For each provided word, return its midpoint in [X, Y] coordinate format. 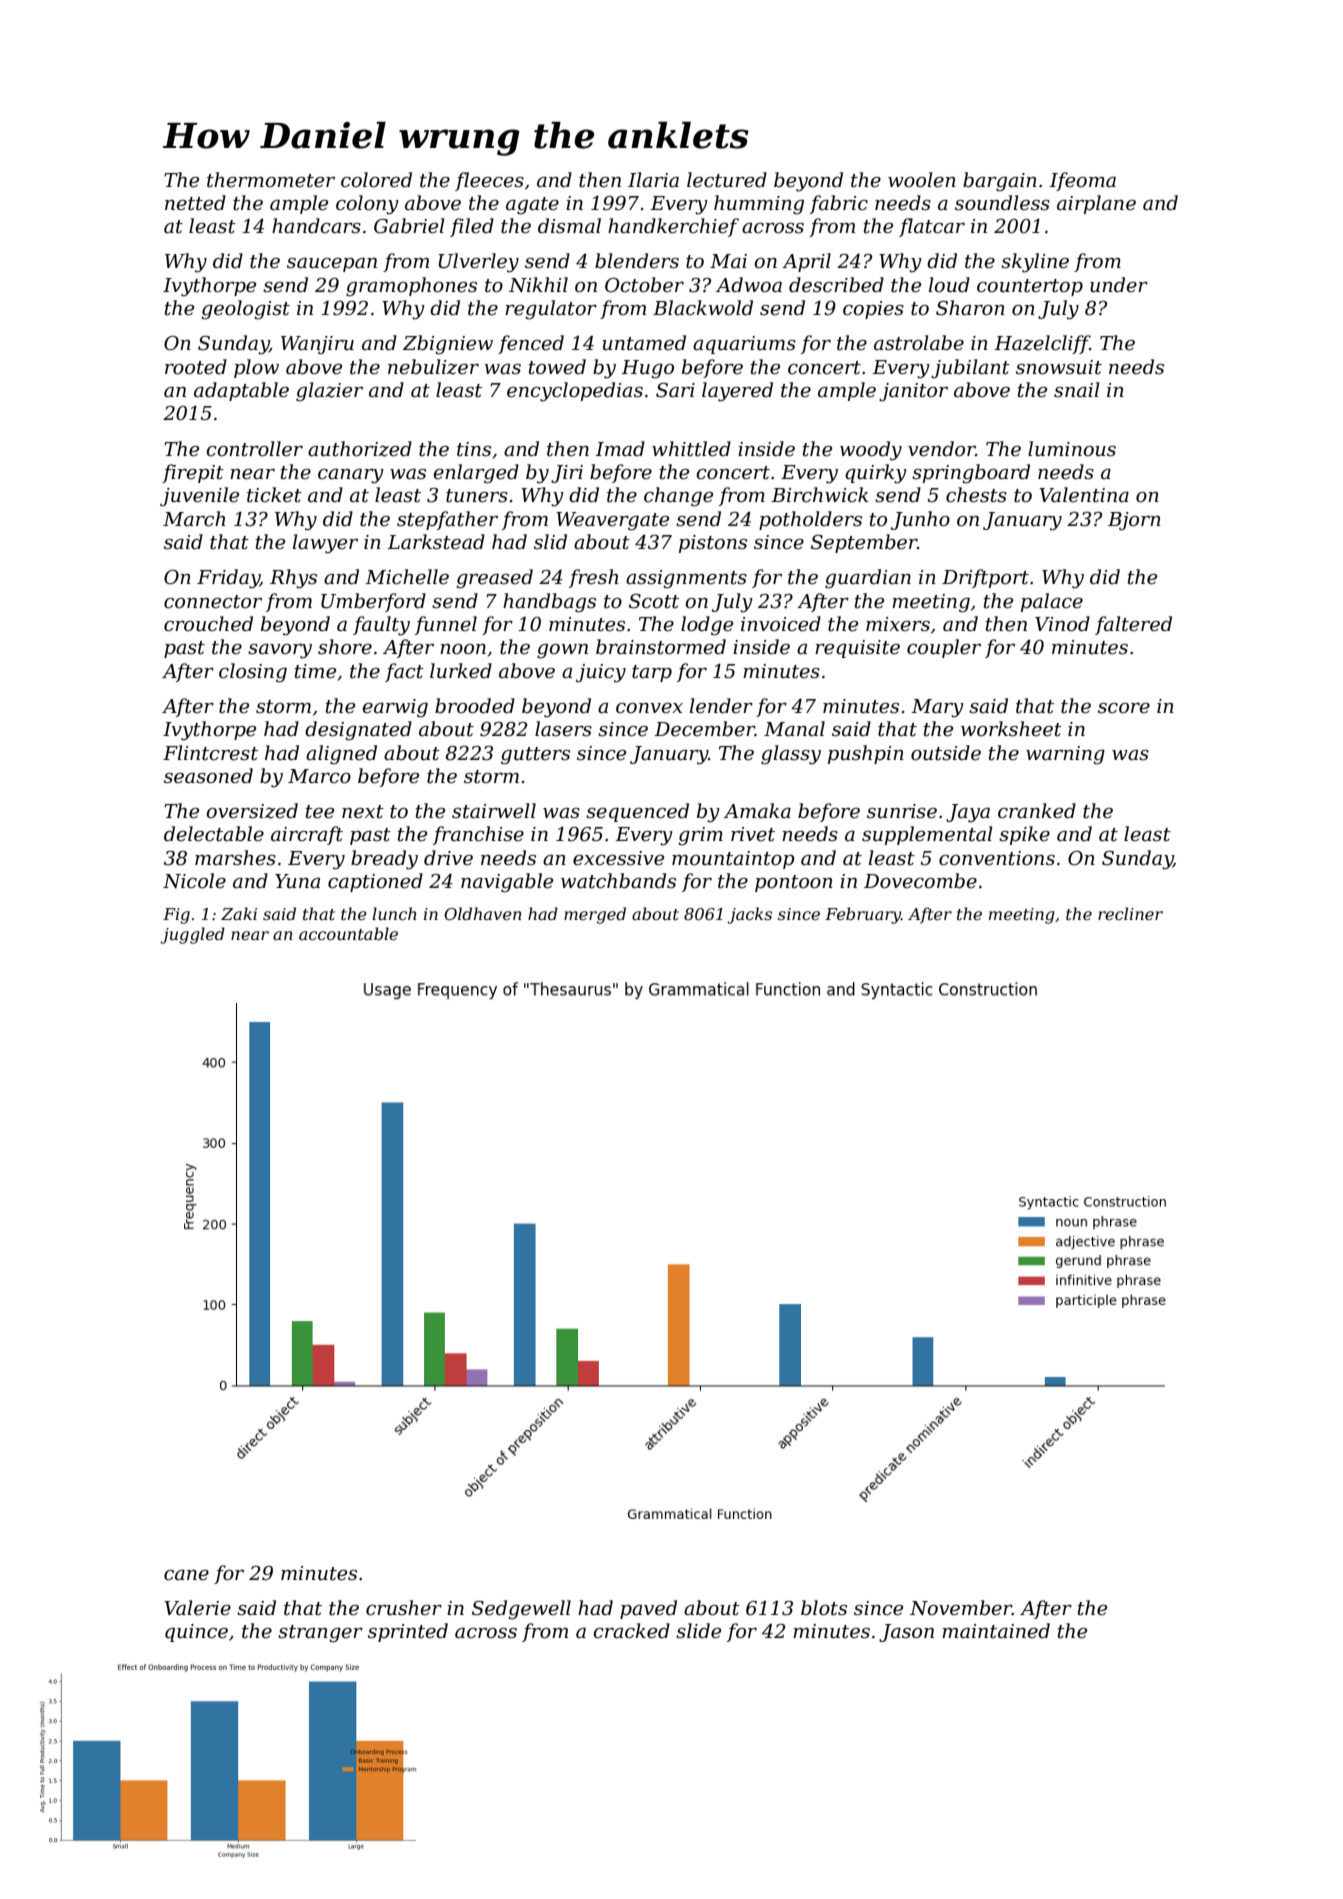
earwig [395, 708]
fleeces [489, 181]
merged [595, 915]
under [1119, 285]
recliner [1130, 913]
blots [824, 1608]
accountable [348, 933]
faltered [1133, 625]
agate [532, 206]
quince [196, 1633]
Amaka [757, 810]
